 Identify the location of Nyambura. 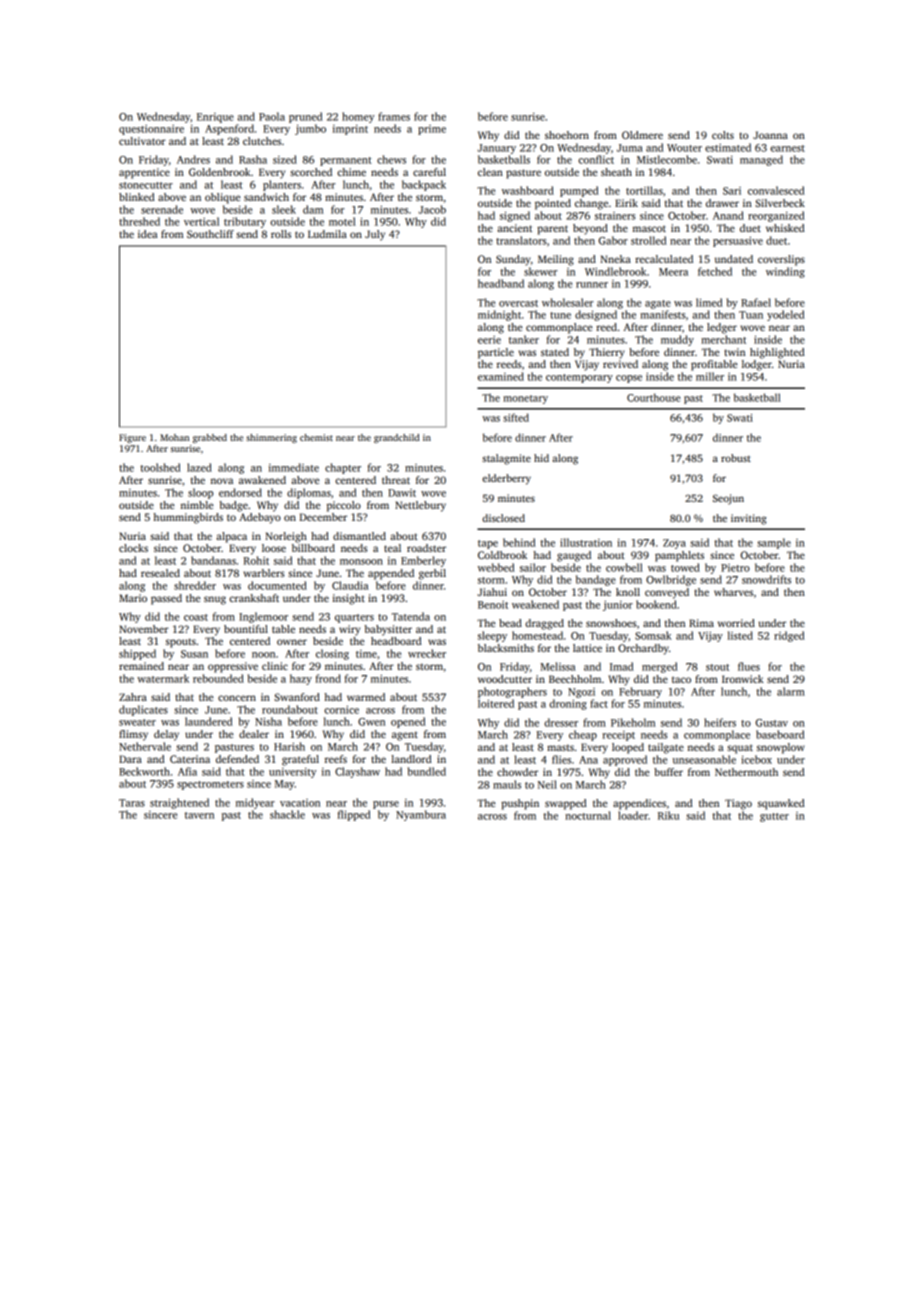
(421, 815).
